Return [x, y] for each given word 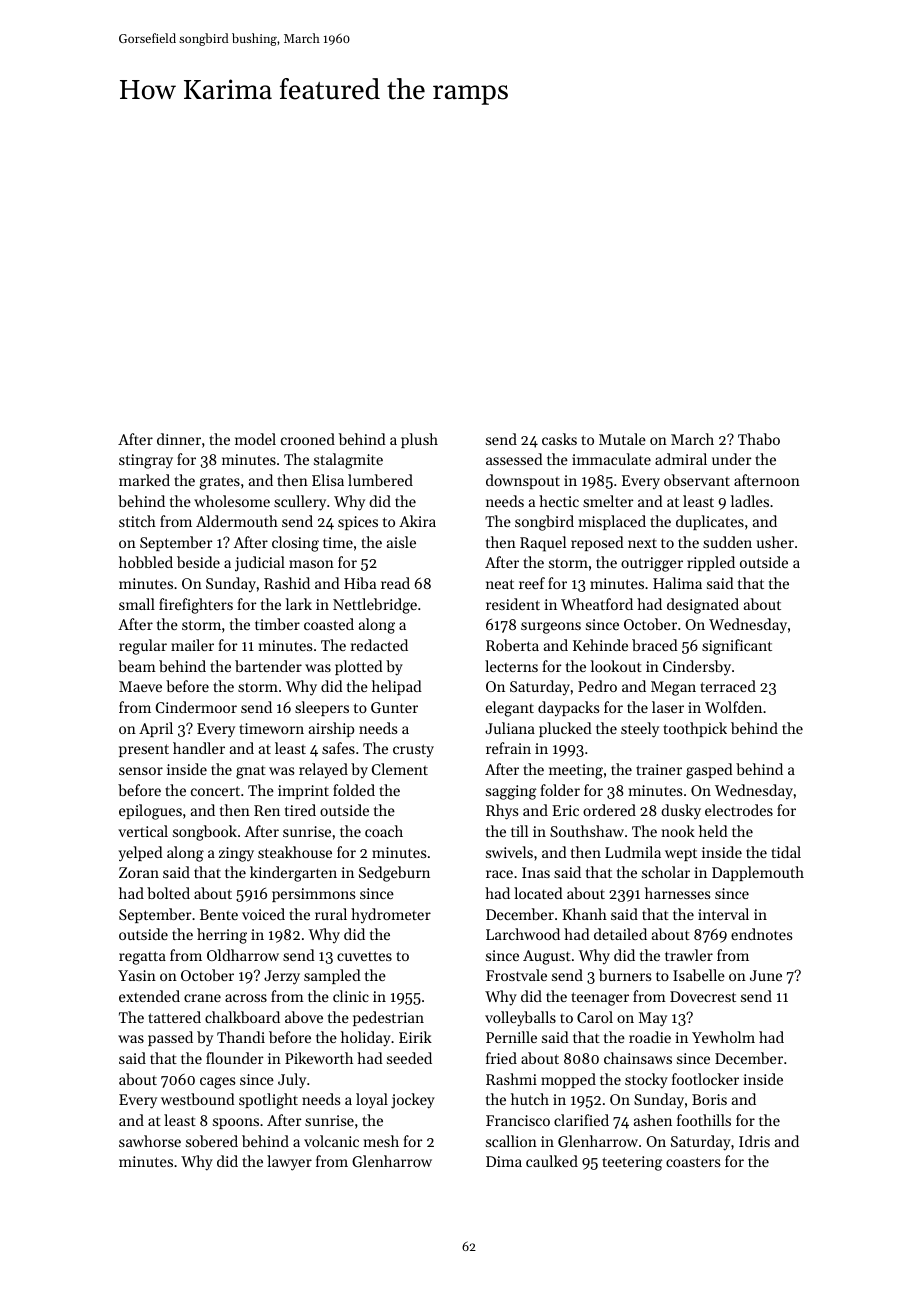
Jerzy [282, 977]
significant [737, 647]
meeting [576, 771]
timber [277, 624]
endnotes [761, 934]
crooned [308, 439]
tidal [786, 852]
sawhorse [150, 1141]
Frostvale [516, 975]
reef [532, 583]
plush [419, 440]
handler [199, 748]
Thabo [759, 439]
